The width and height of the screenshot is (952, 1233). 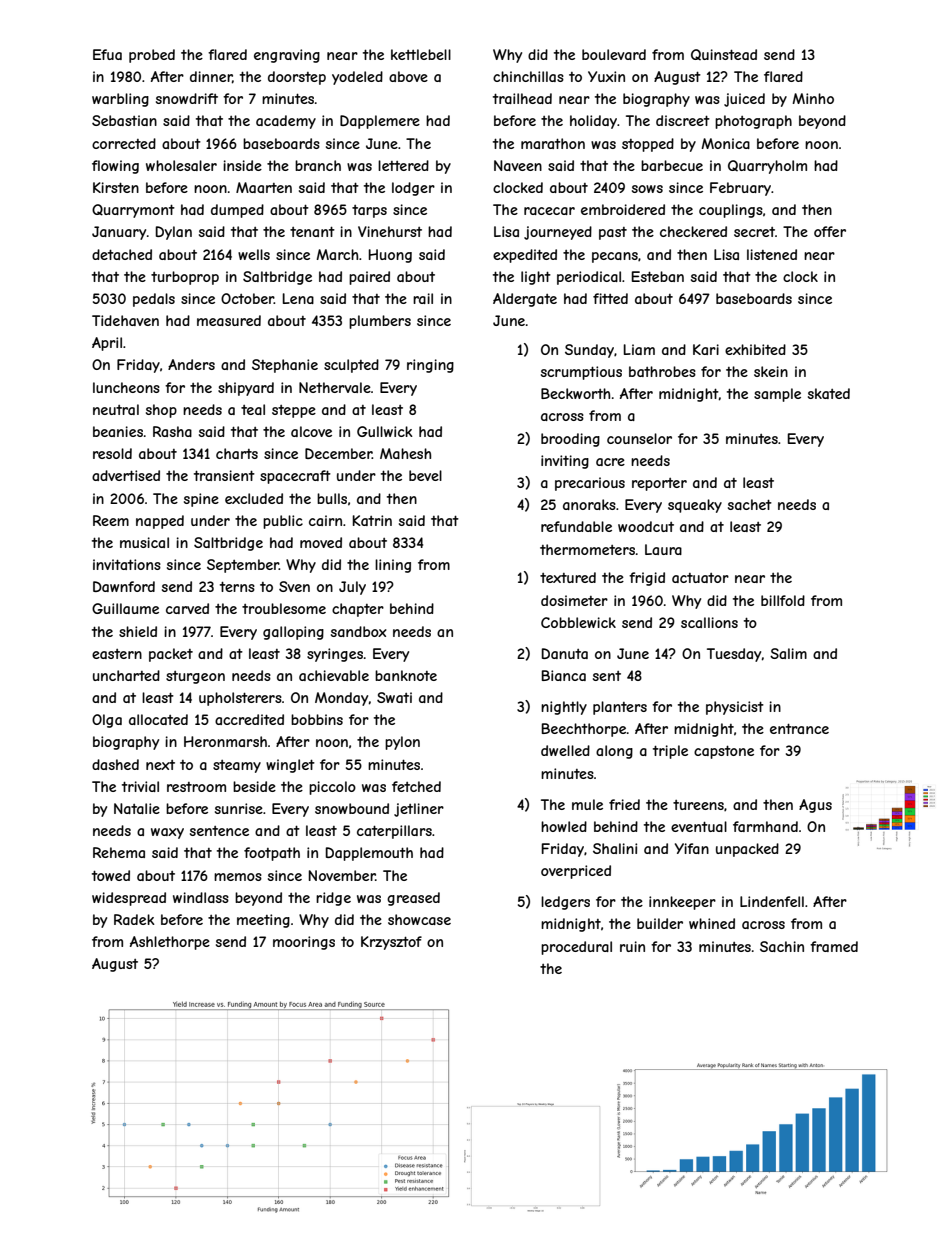 I want to click on probed, so click(x=152, y=56).
